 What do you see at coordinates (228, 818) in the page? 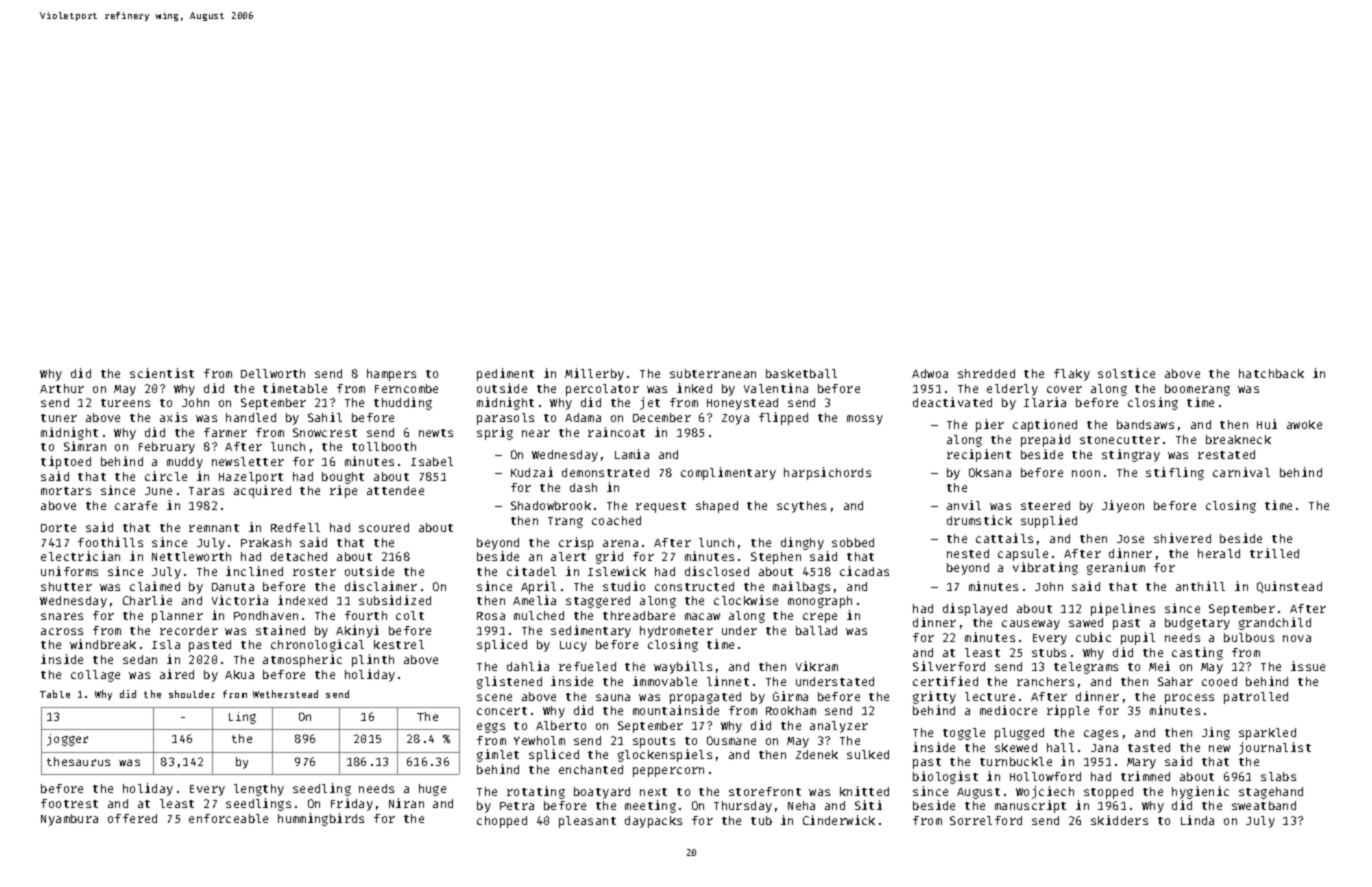
I see `enforceable` at bounding box center [228, 818].
